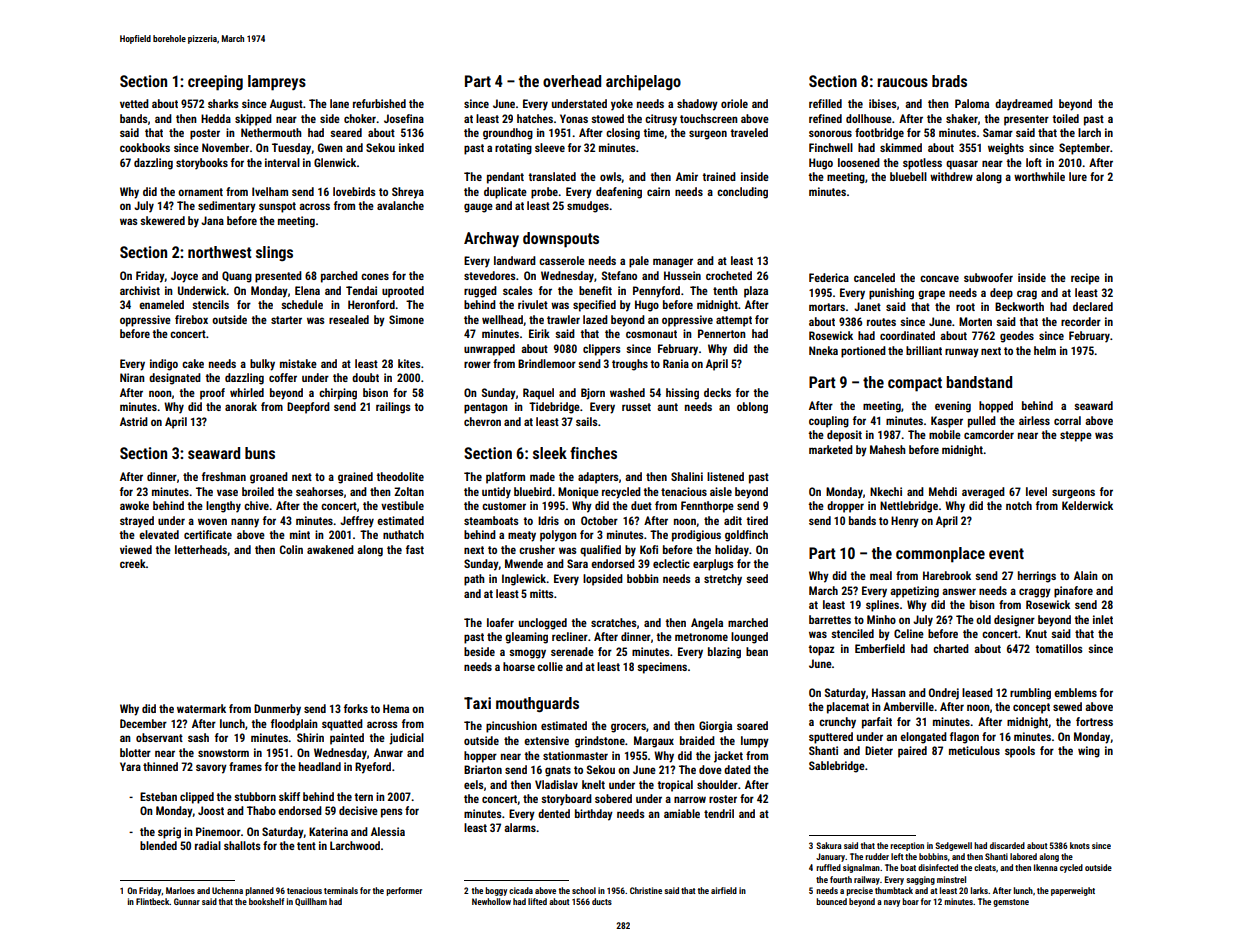 Image resolution: width=1233 pixels, height=952 pixels. What do you see at coordinates (1019, 306) in the page?
I see `Beckworth` at bounding box center [1019, 306].
